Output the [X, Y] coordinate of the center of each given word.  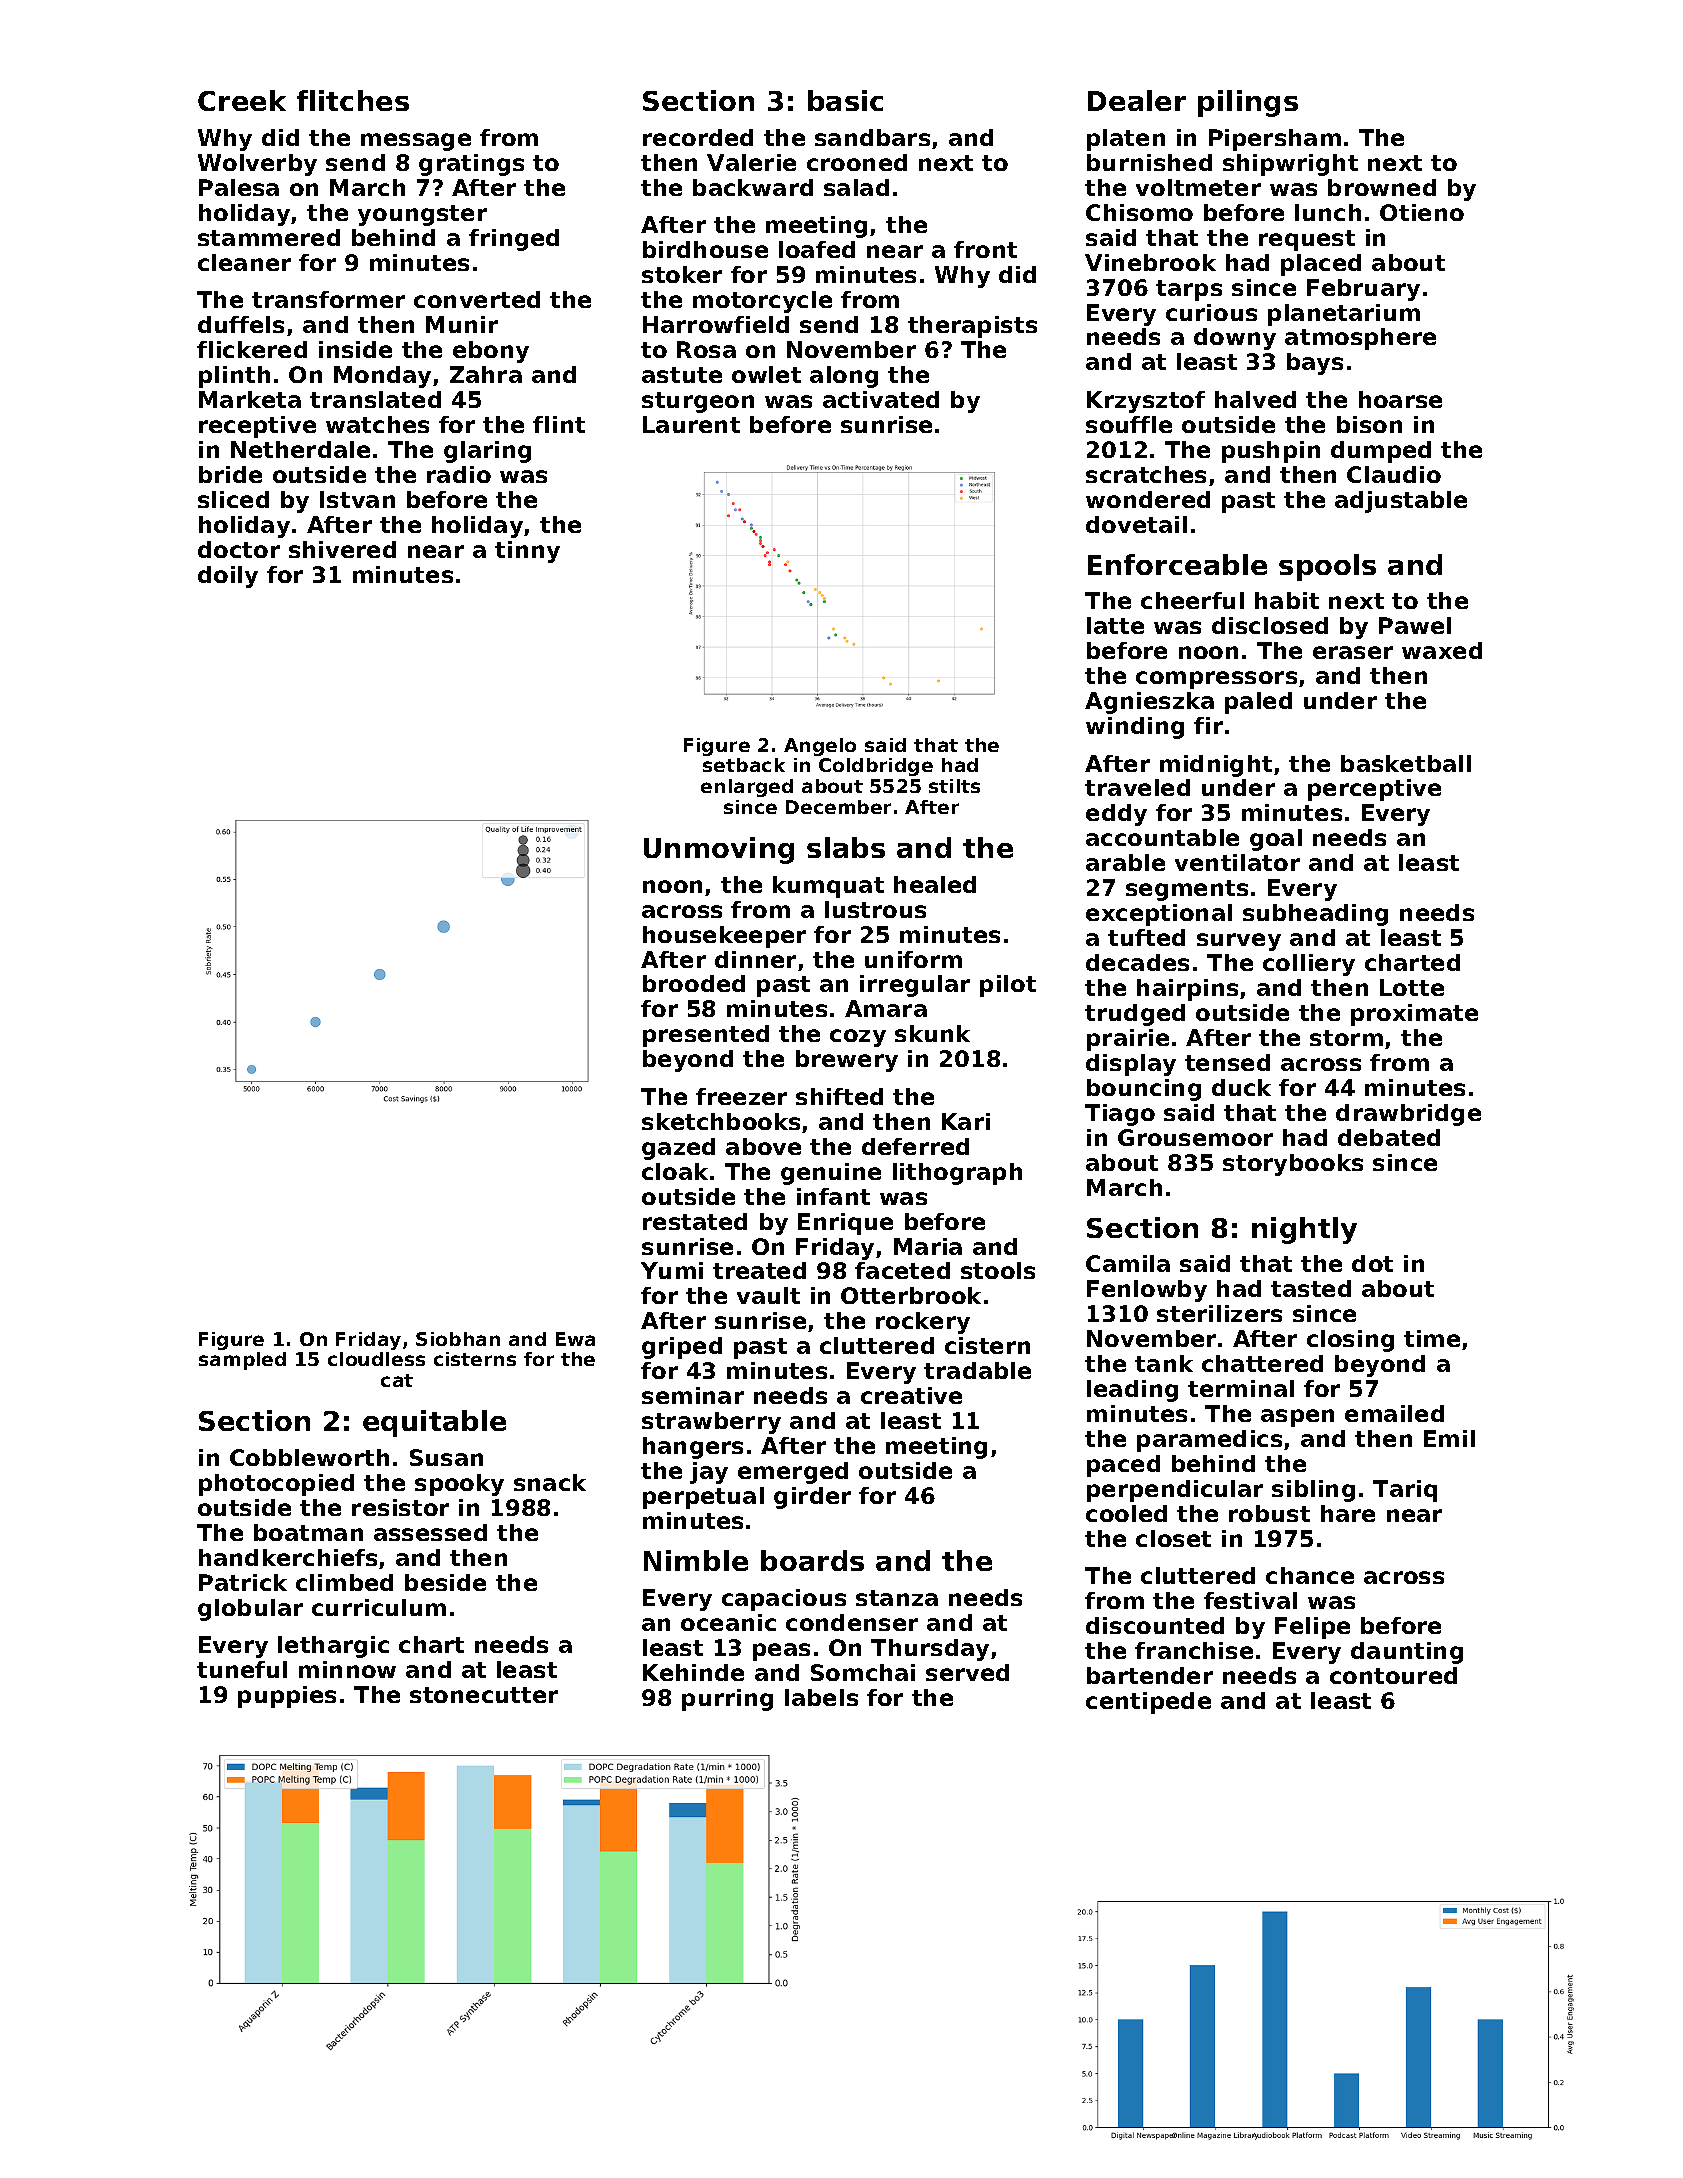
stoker [682, 274]
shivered [342, 549]
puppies [287, 1697]
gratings [471, 165]
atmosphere [1360, 339]
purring [727, 1700]
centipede [1148, 1703]
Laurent [691, 424]
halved [1255, 399]
